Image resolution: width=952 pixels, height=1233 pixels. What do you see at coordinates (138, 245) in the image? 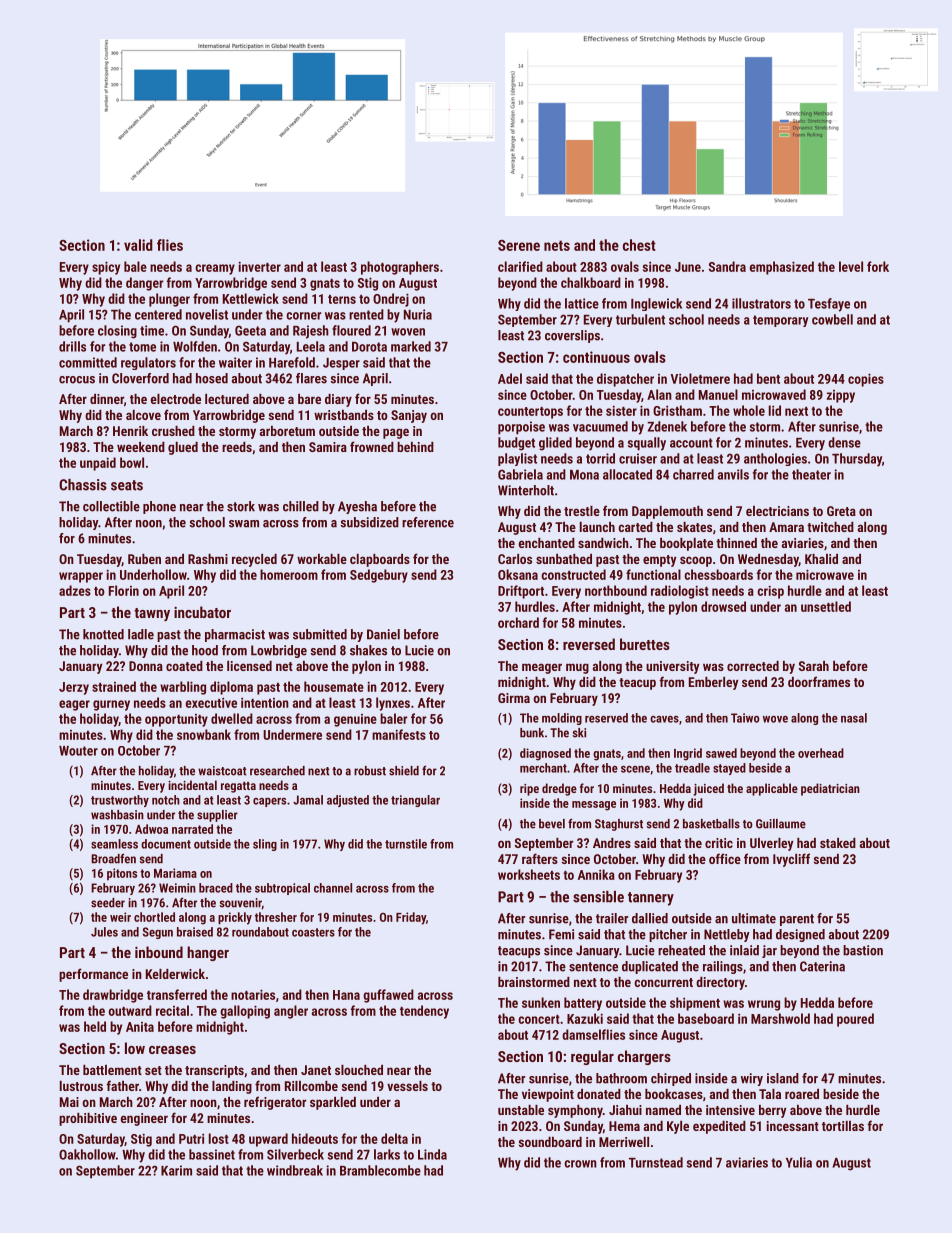
I see `valid` at bounding box center [138, 245].
